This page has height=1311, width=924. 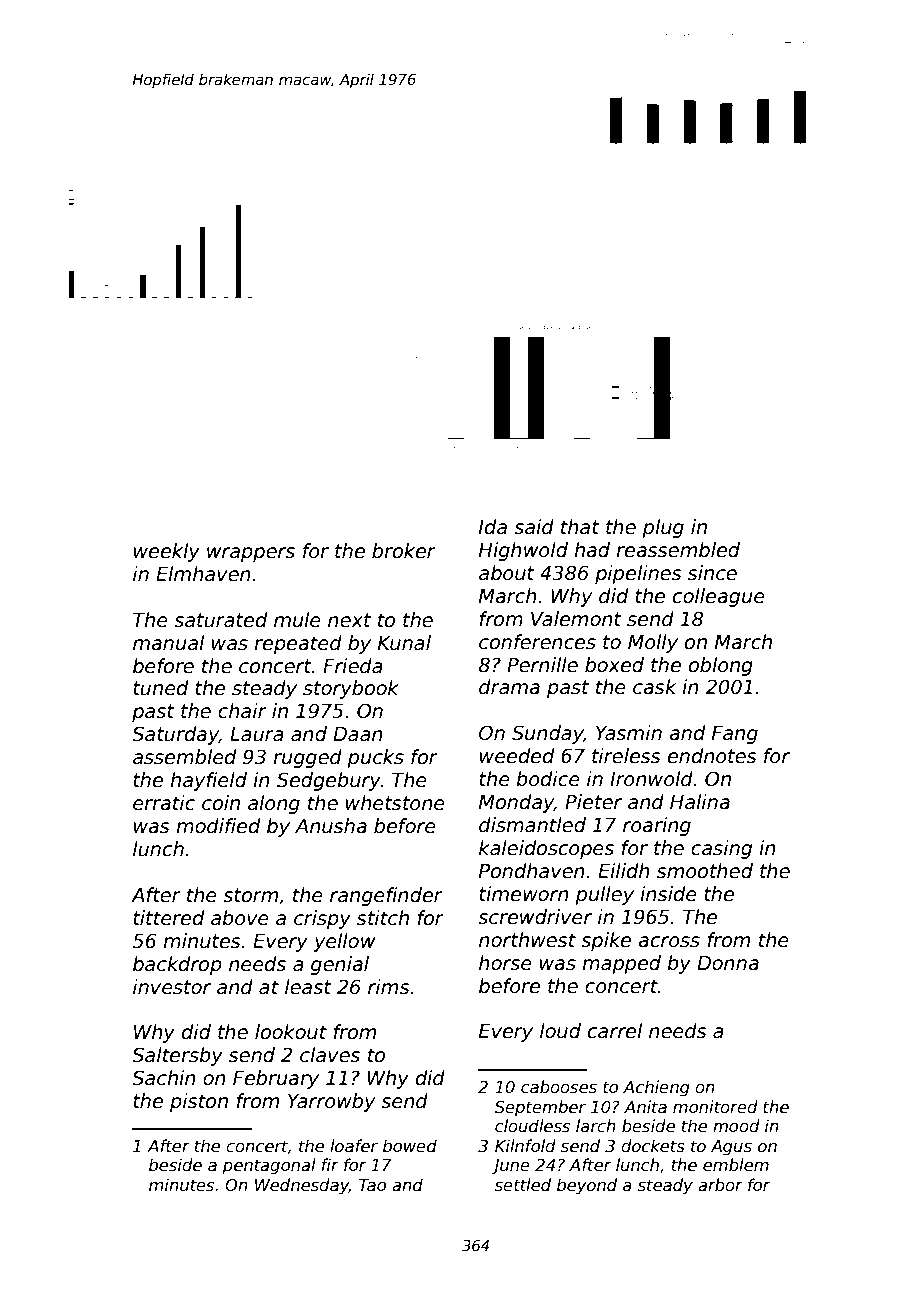 I want to click on roaring, so click(x=657, y=826).
